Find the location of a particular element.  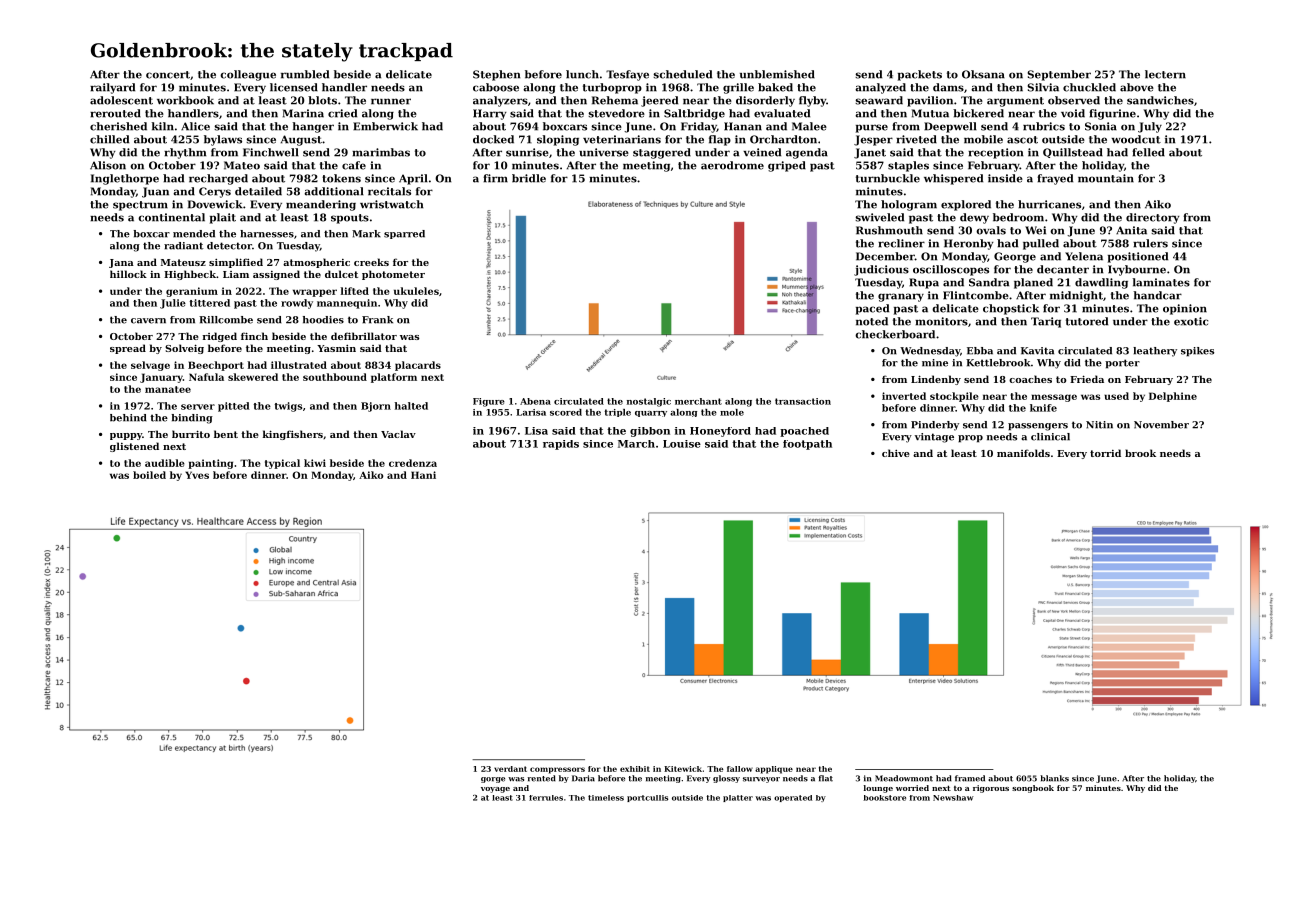

Hani is located at coordinates (423, 475).
